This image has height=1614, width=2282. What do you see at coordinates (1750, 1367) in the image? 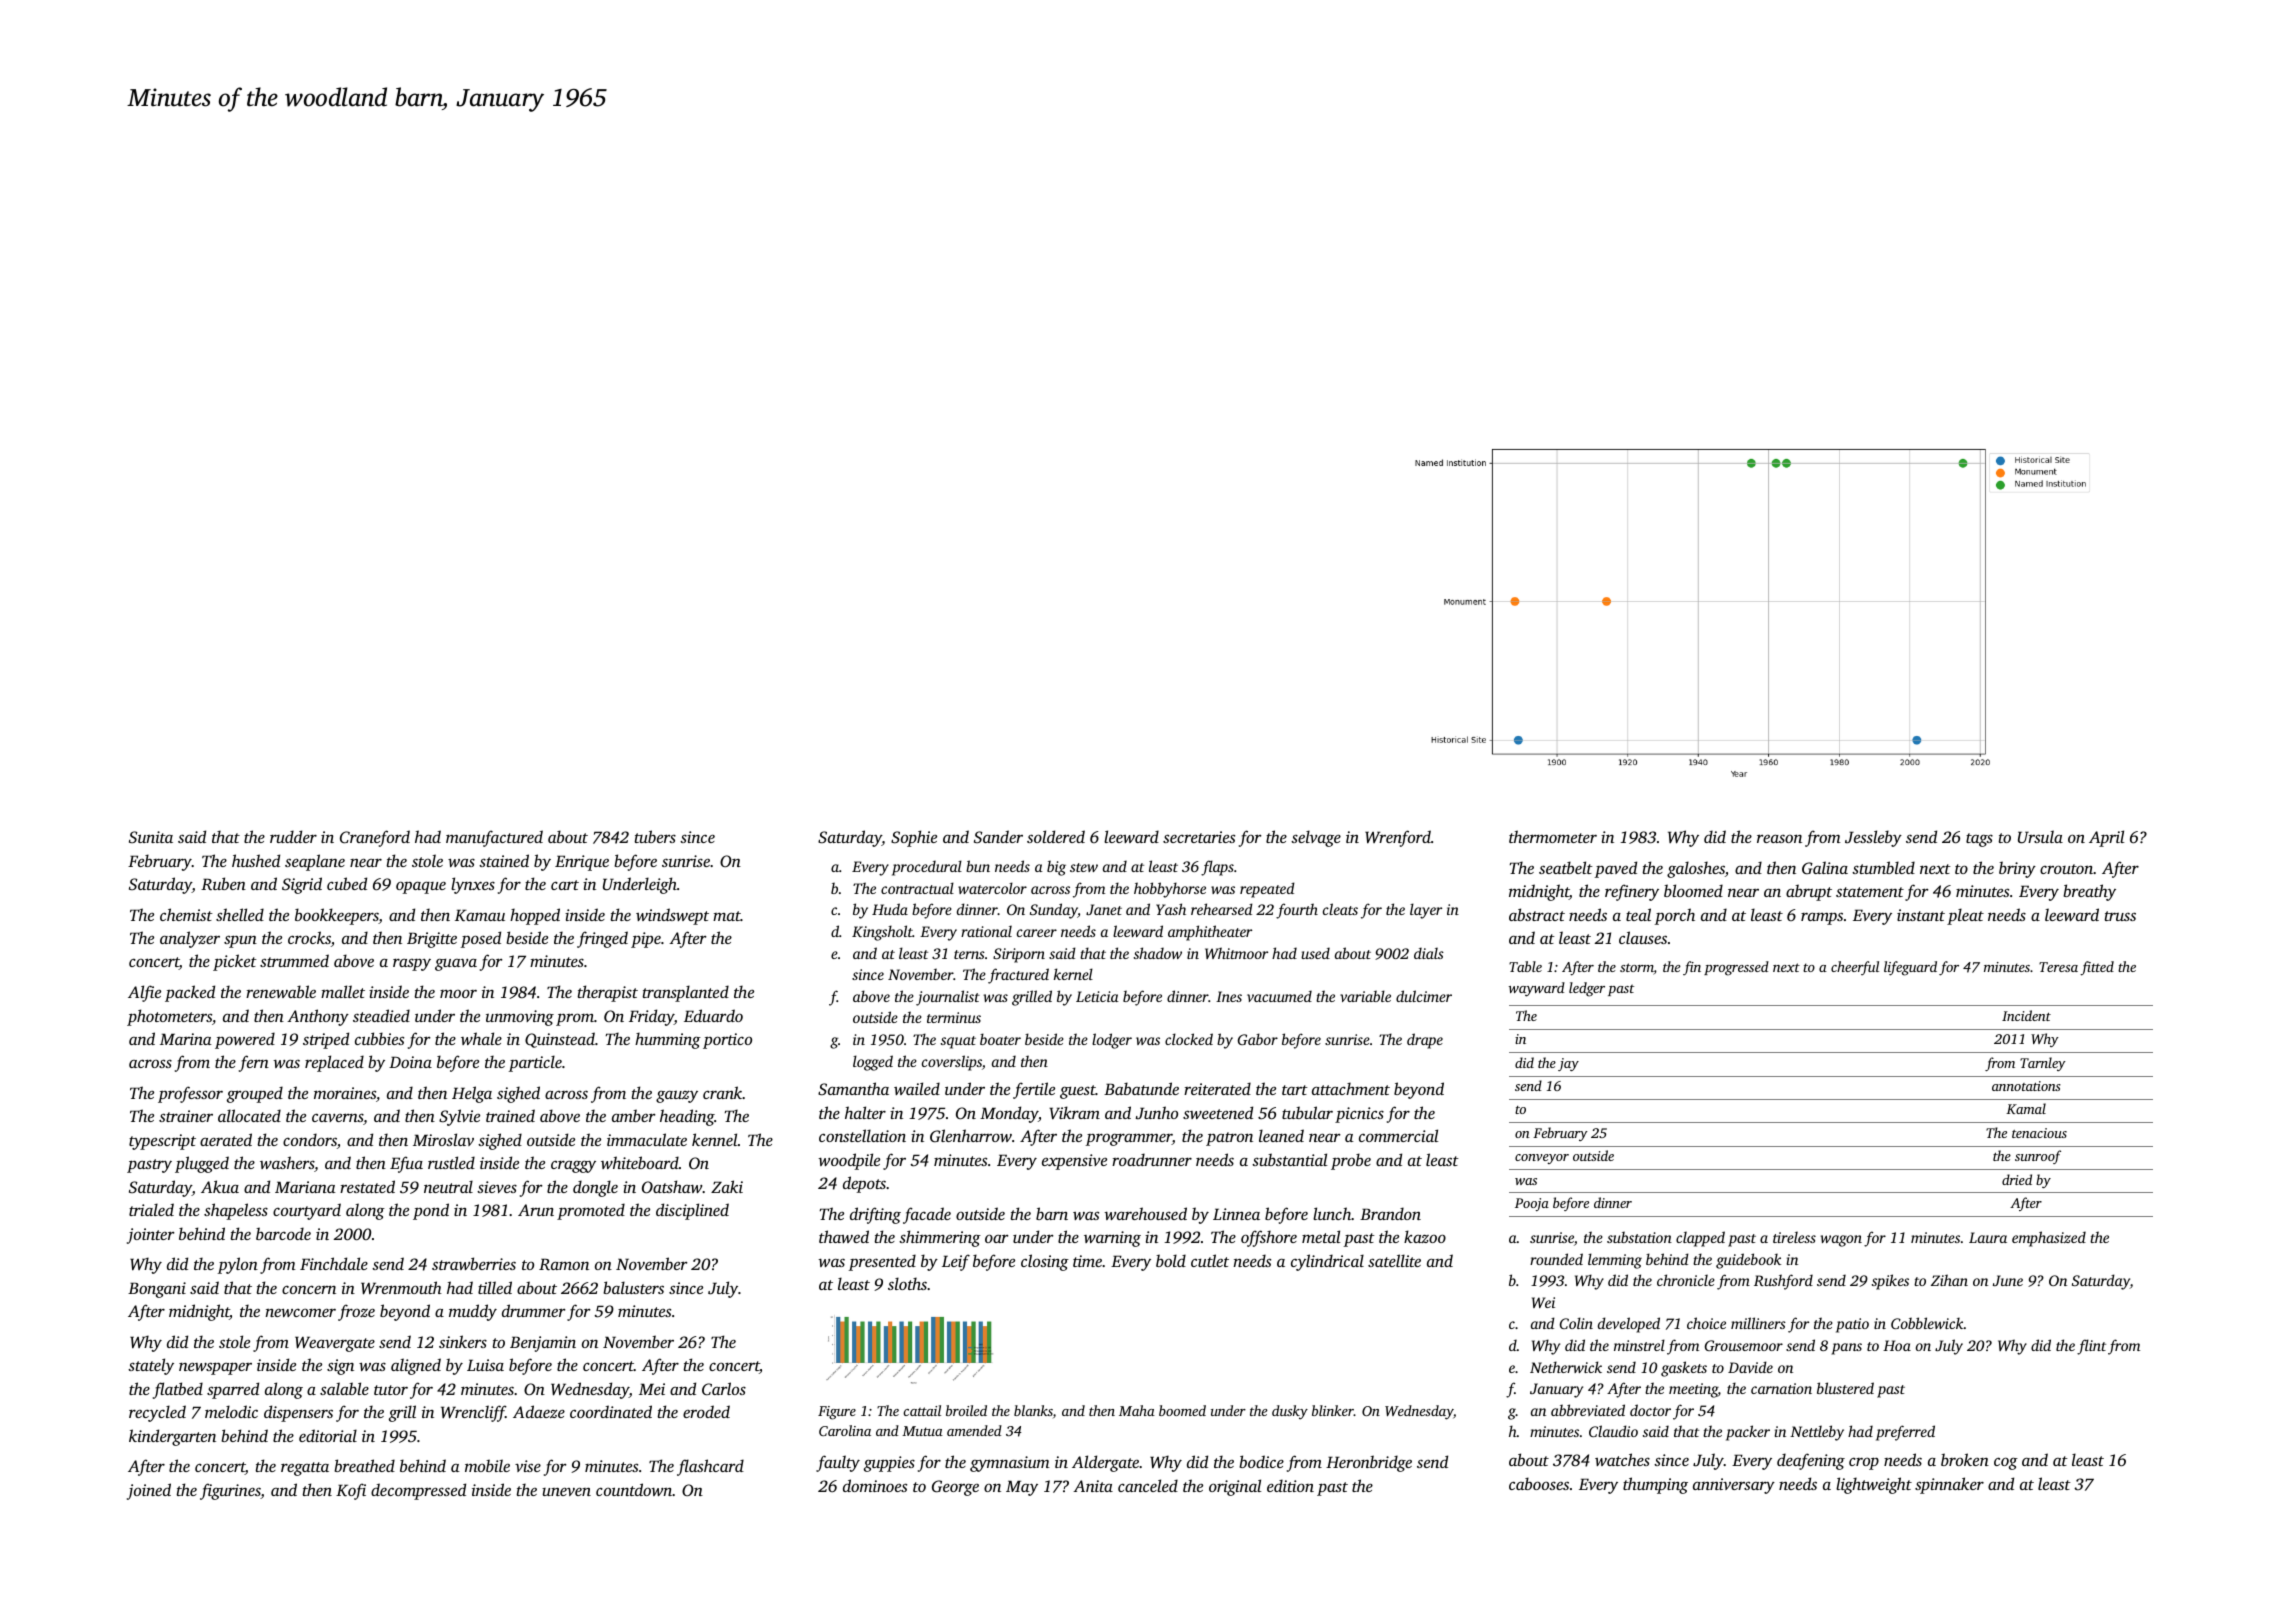
I see `Davide` at bounding box center [1750, 1367].
